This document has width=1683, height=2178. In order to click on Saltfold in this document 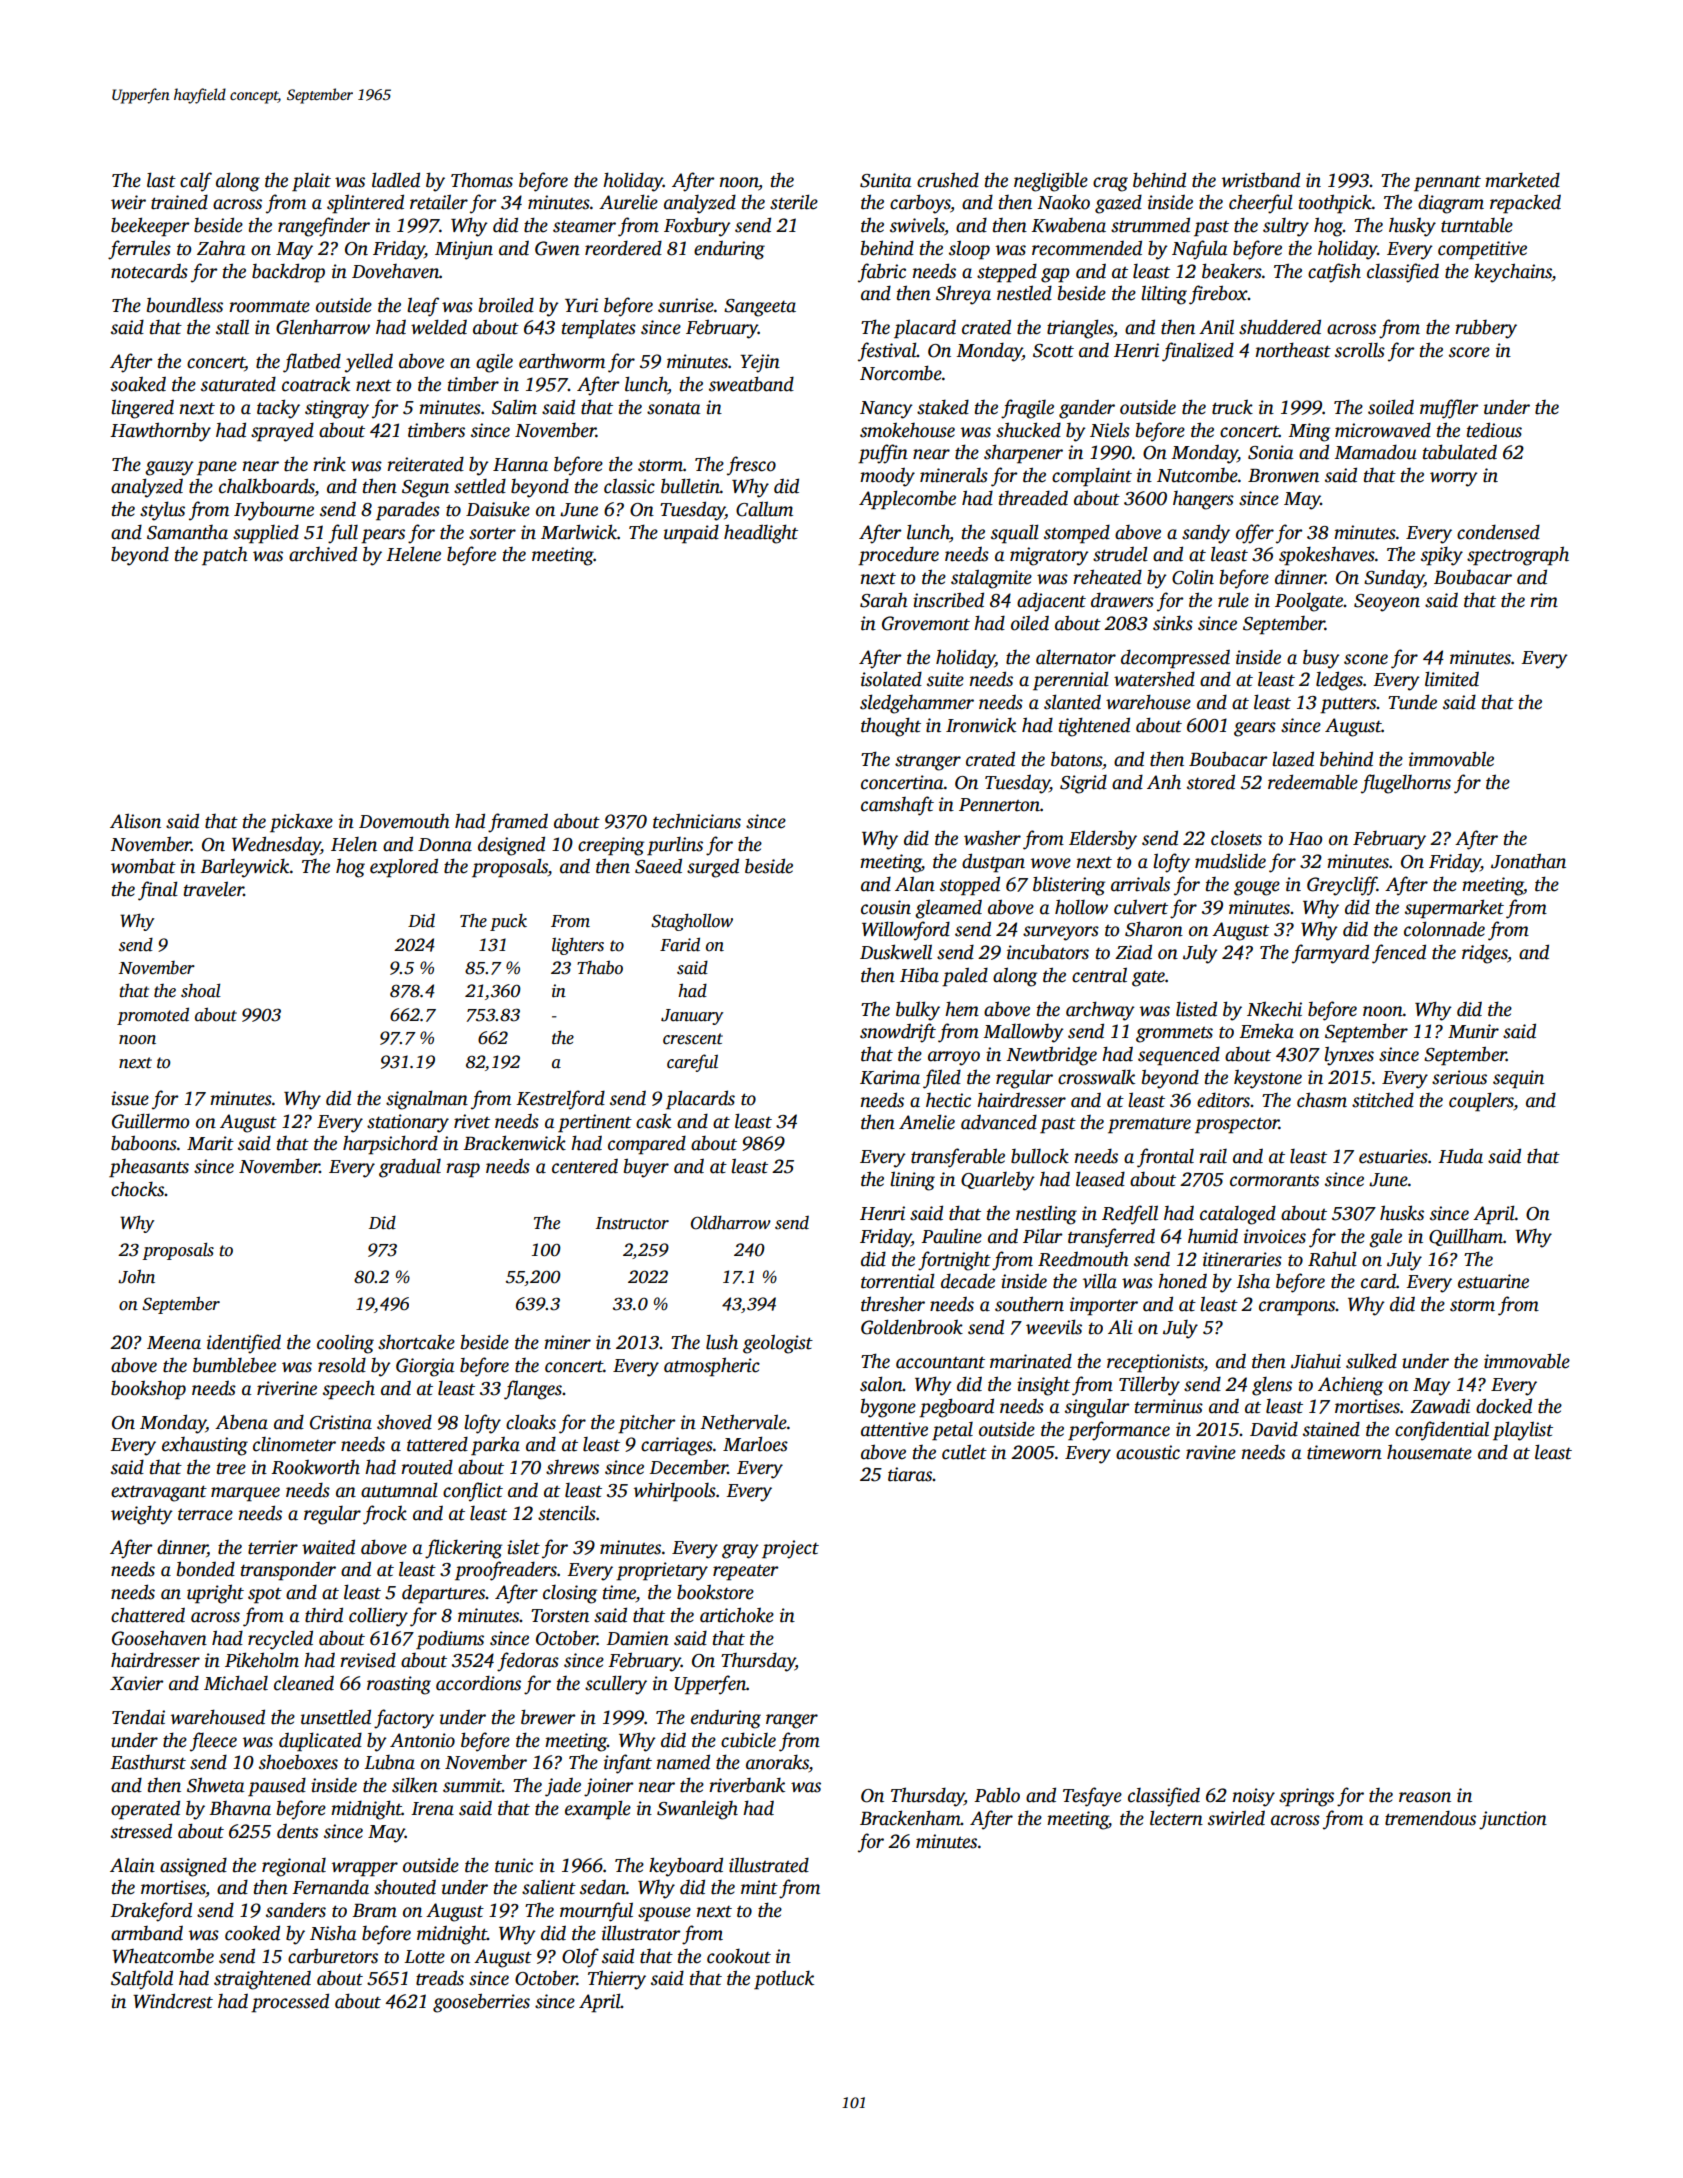, I will do `click(142, 1980)`.
